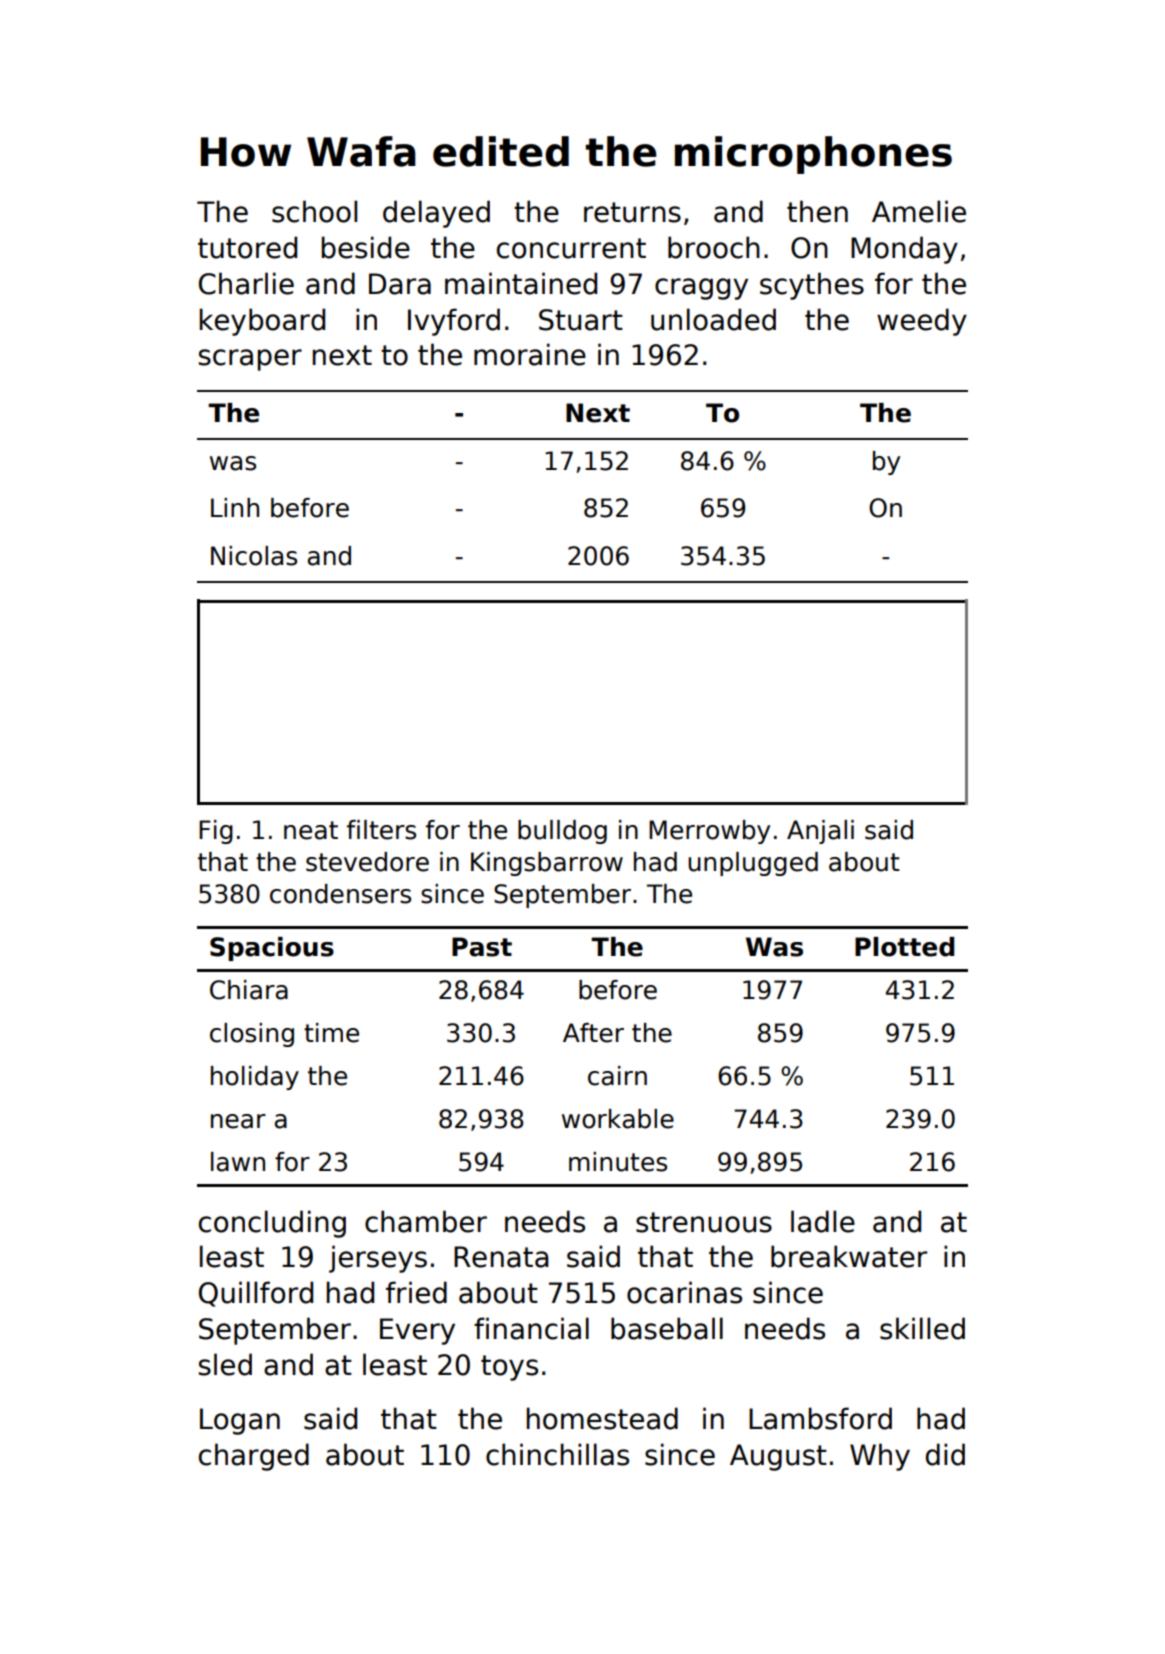 The height and width of the screenshot is (1654, 1165). What do you see at coordinates (436, 214) in the screenshot?
I see `delayed` at bounding box center [436, 214].
